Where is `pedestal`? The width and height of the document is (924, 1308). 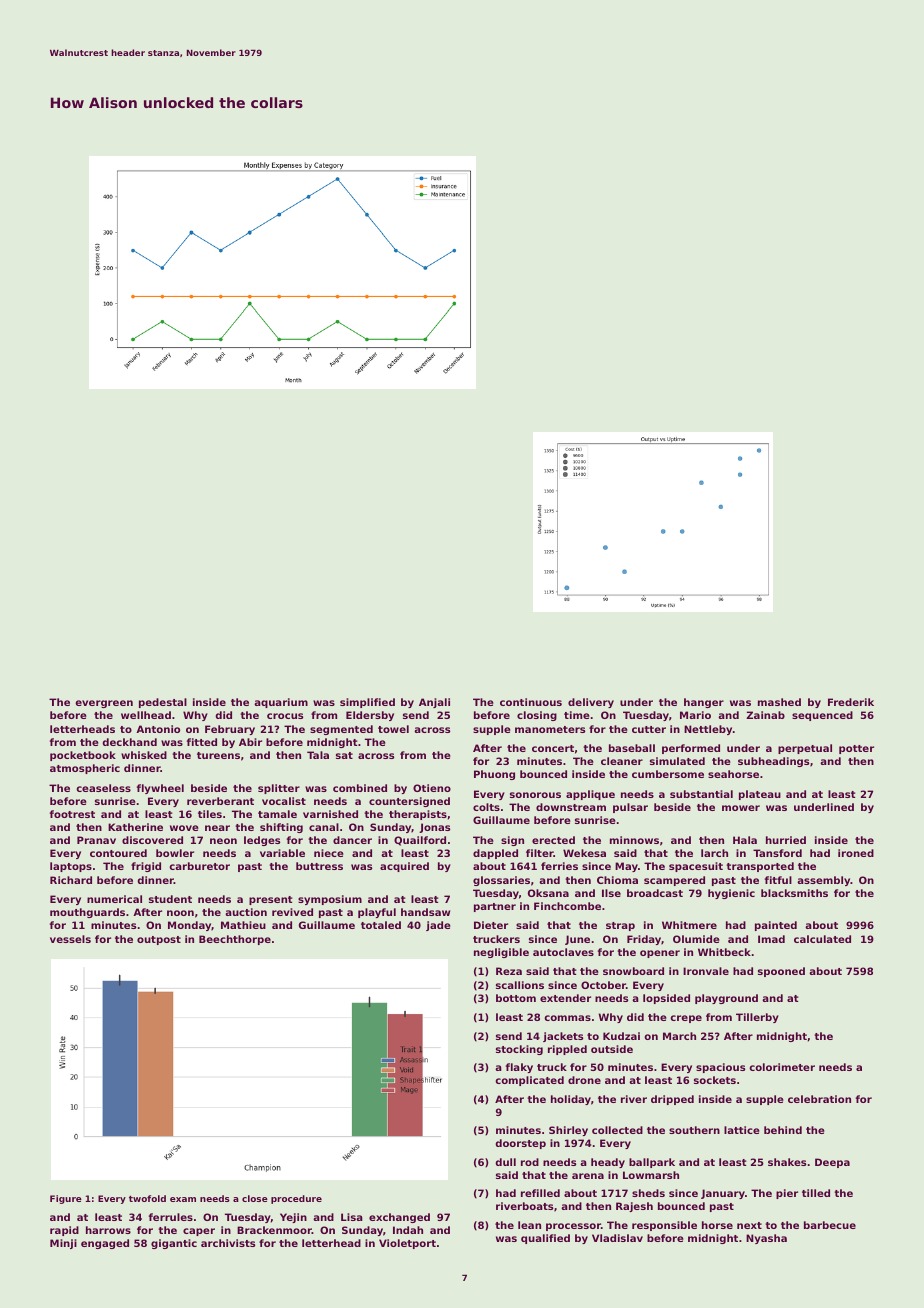
pedestal is located at coordinates (163, 703).
